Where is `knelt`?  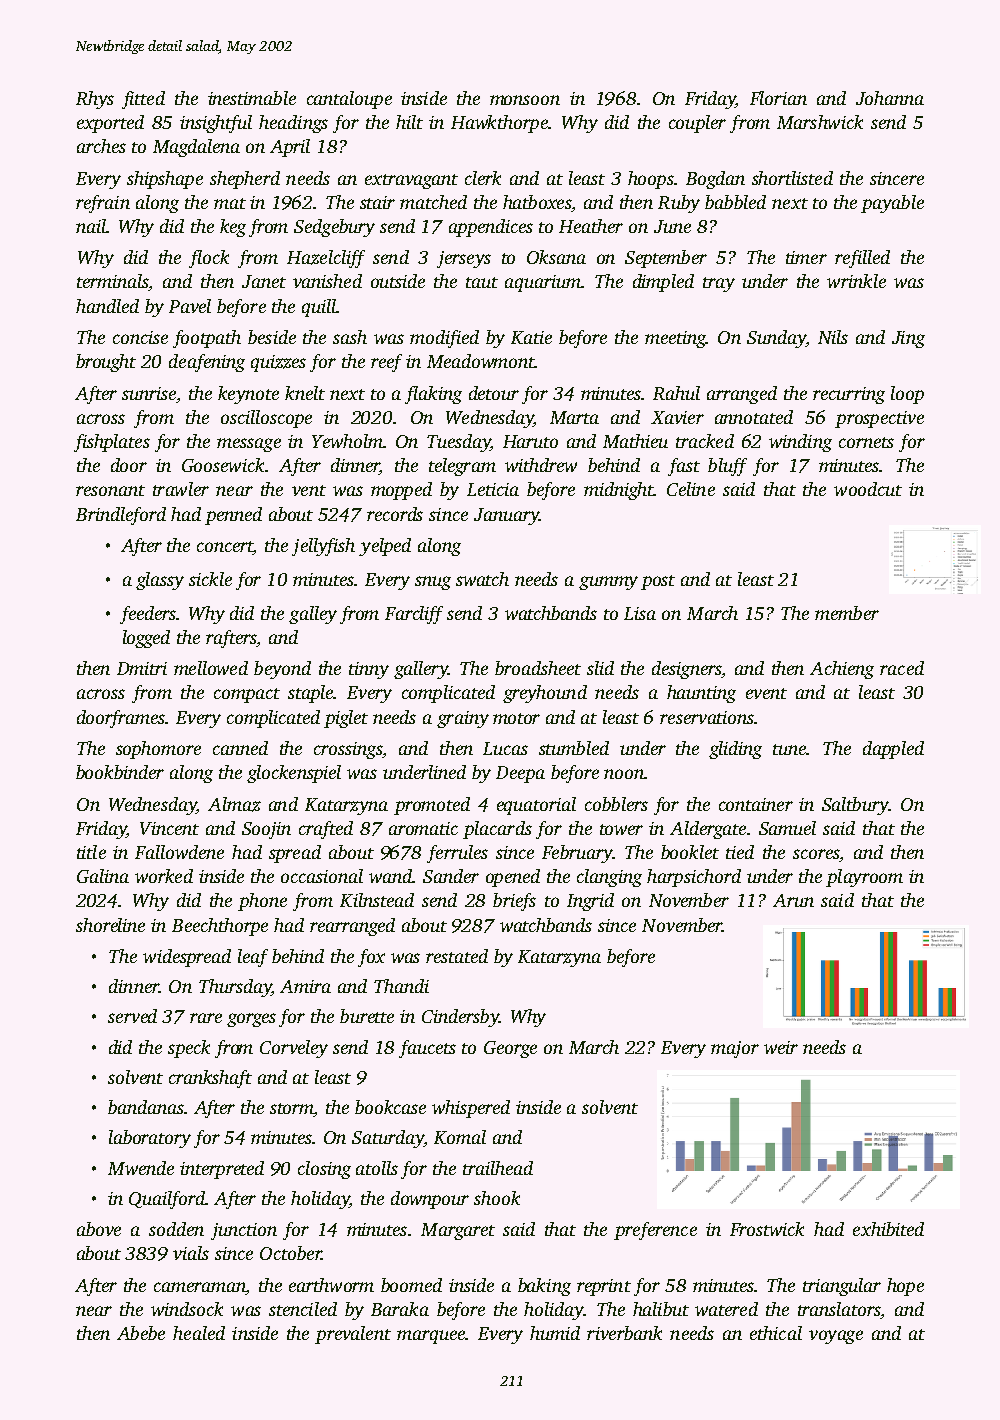 knelt is located at coordinates (305, 393).
